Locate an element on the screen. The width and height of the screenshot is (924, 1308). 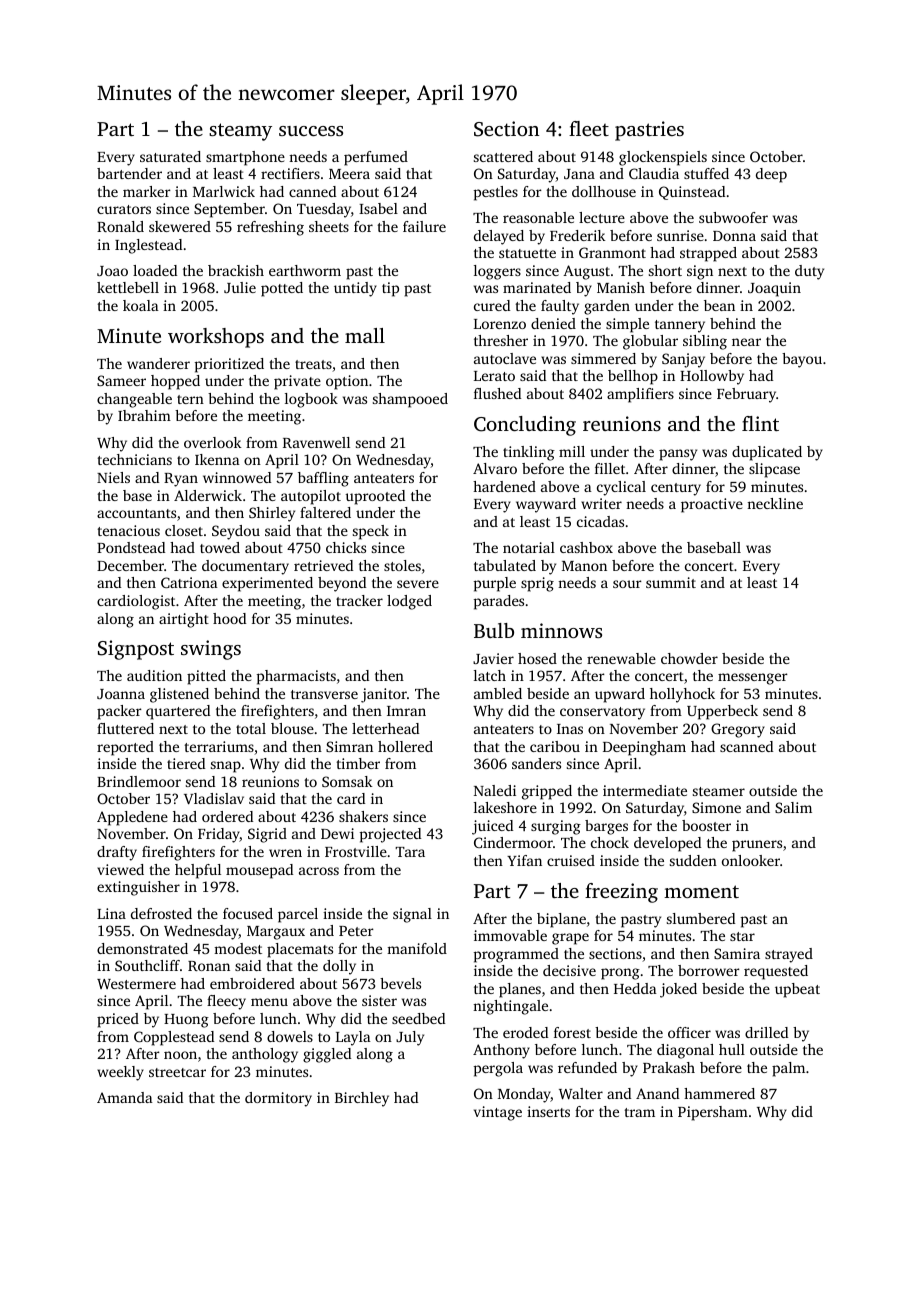
glockenspiels is located at coordinates (663, 158).
